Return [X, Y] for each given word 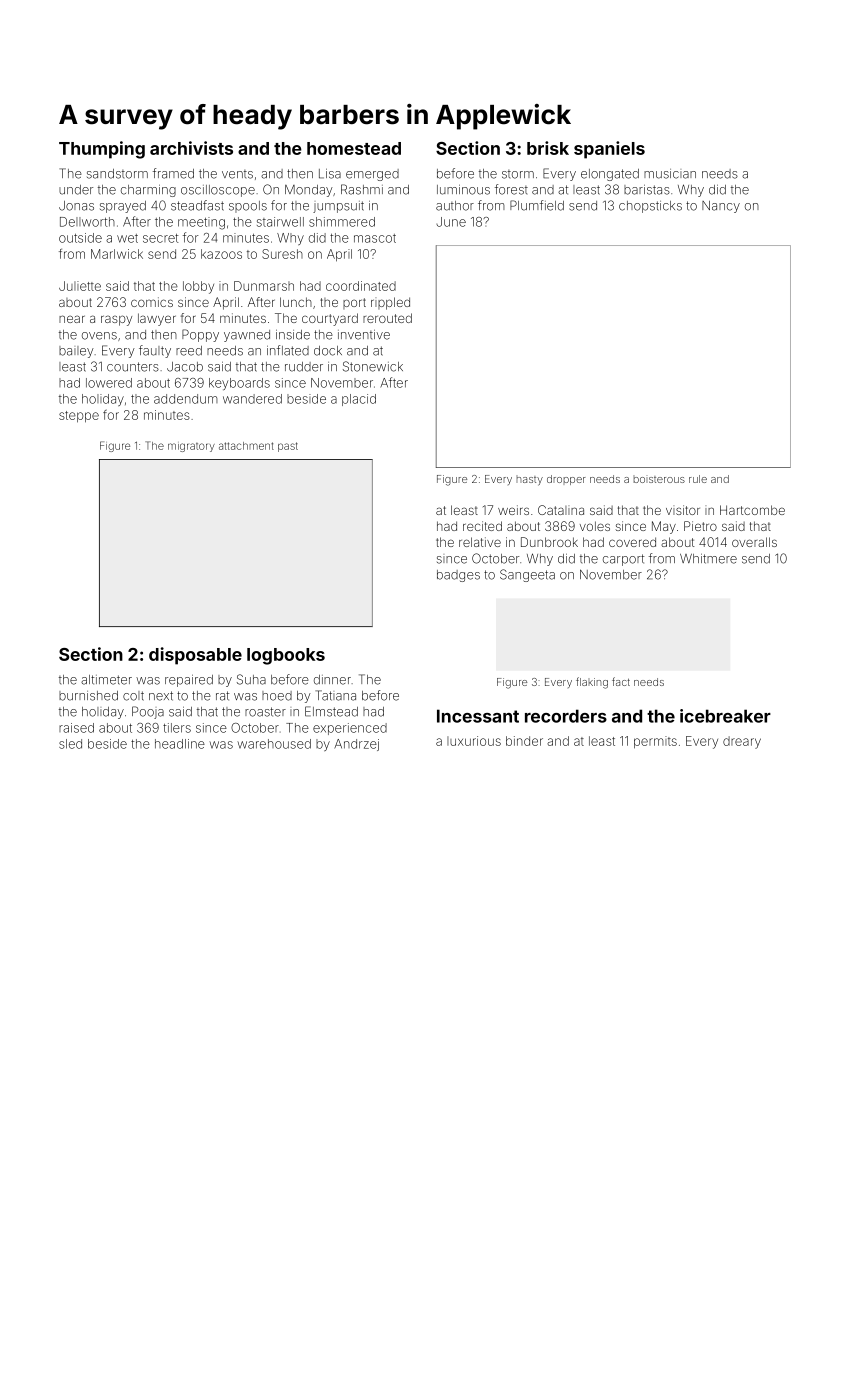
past [288, 447]
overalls [754, 542]
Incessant [478, 716]
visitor [683, 510]
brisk [548, 148]
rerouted [387, 318]
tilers [177, 728]
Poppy [200, 335]
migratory [191, 447]
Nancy [721, 207]
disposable [195, 656]
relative [480, 542]
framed [173, 173]
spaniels [609, 150]
